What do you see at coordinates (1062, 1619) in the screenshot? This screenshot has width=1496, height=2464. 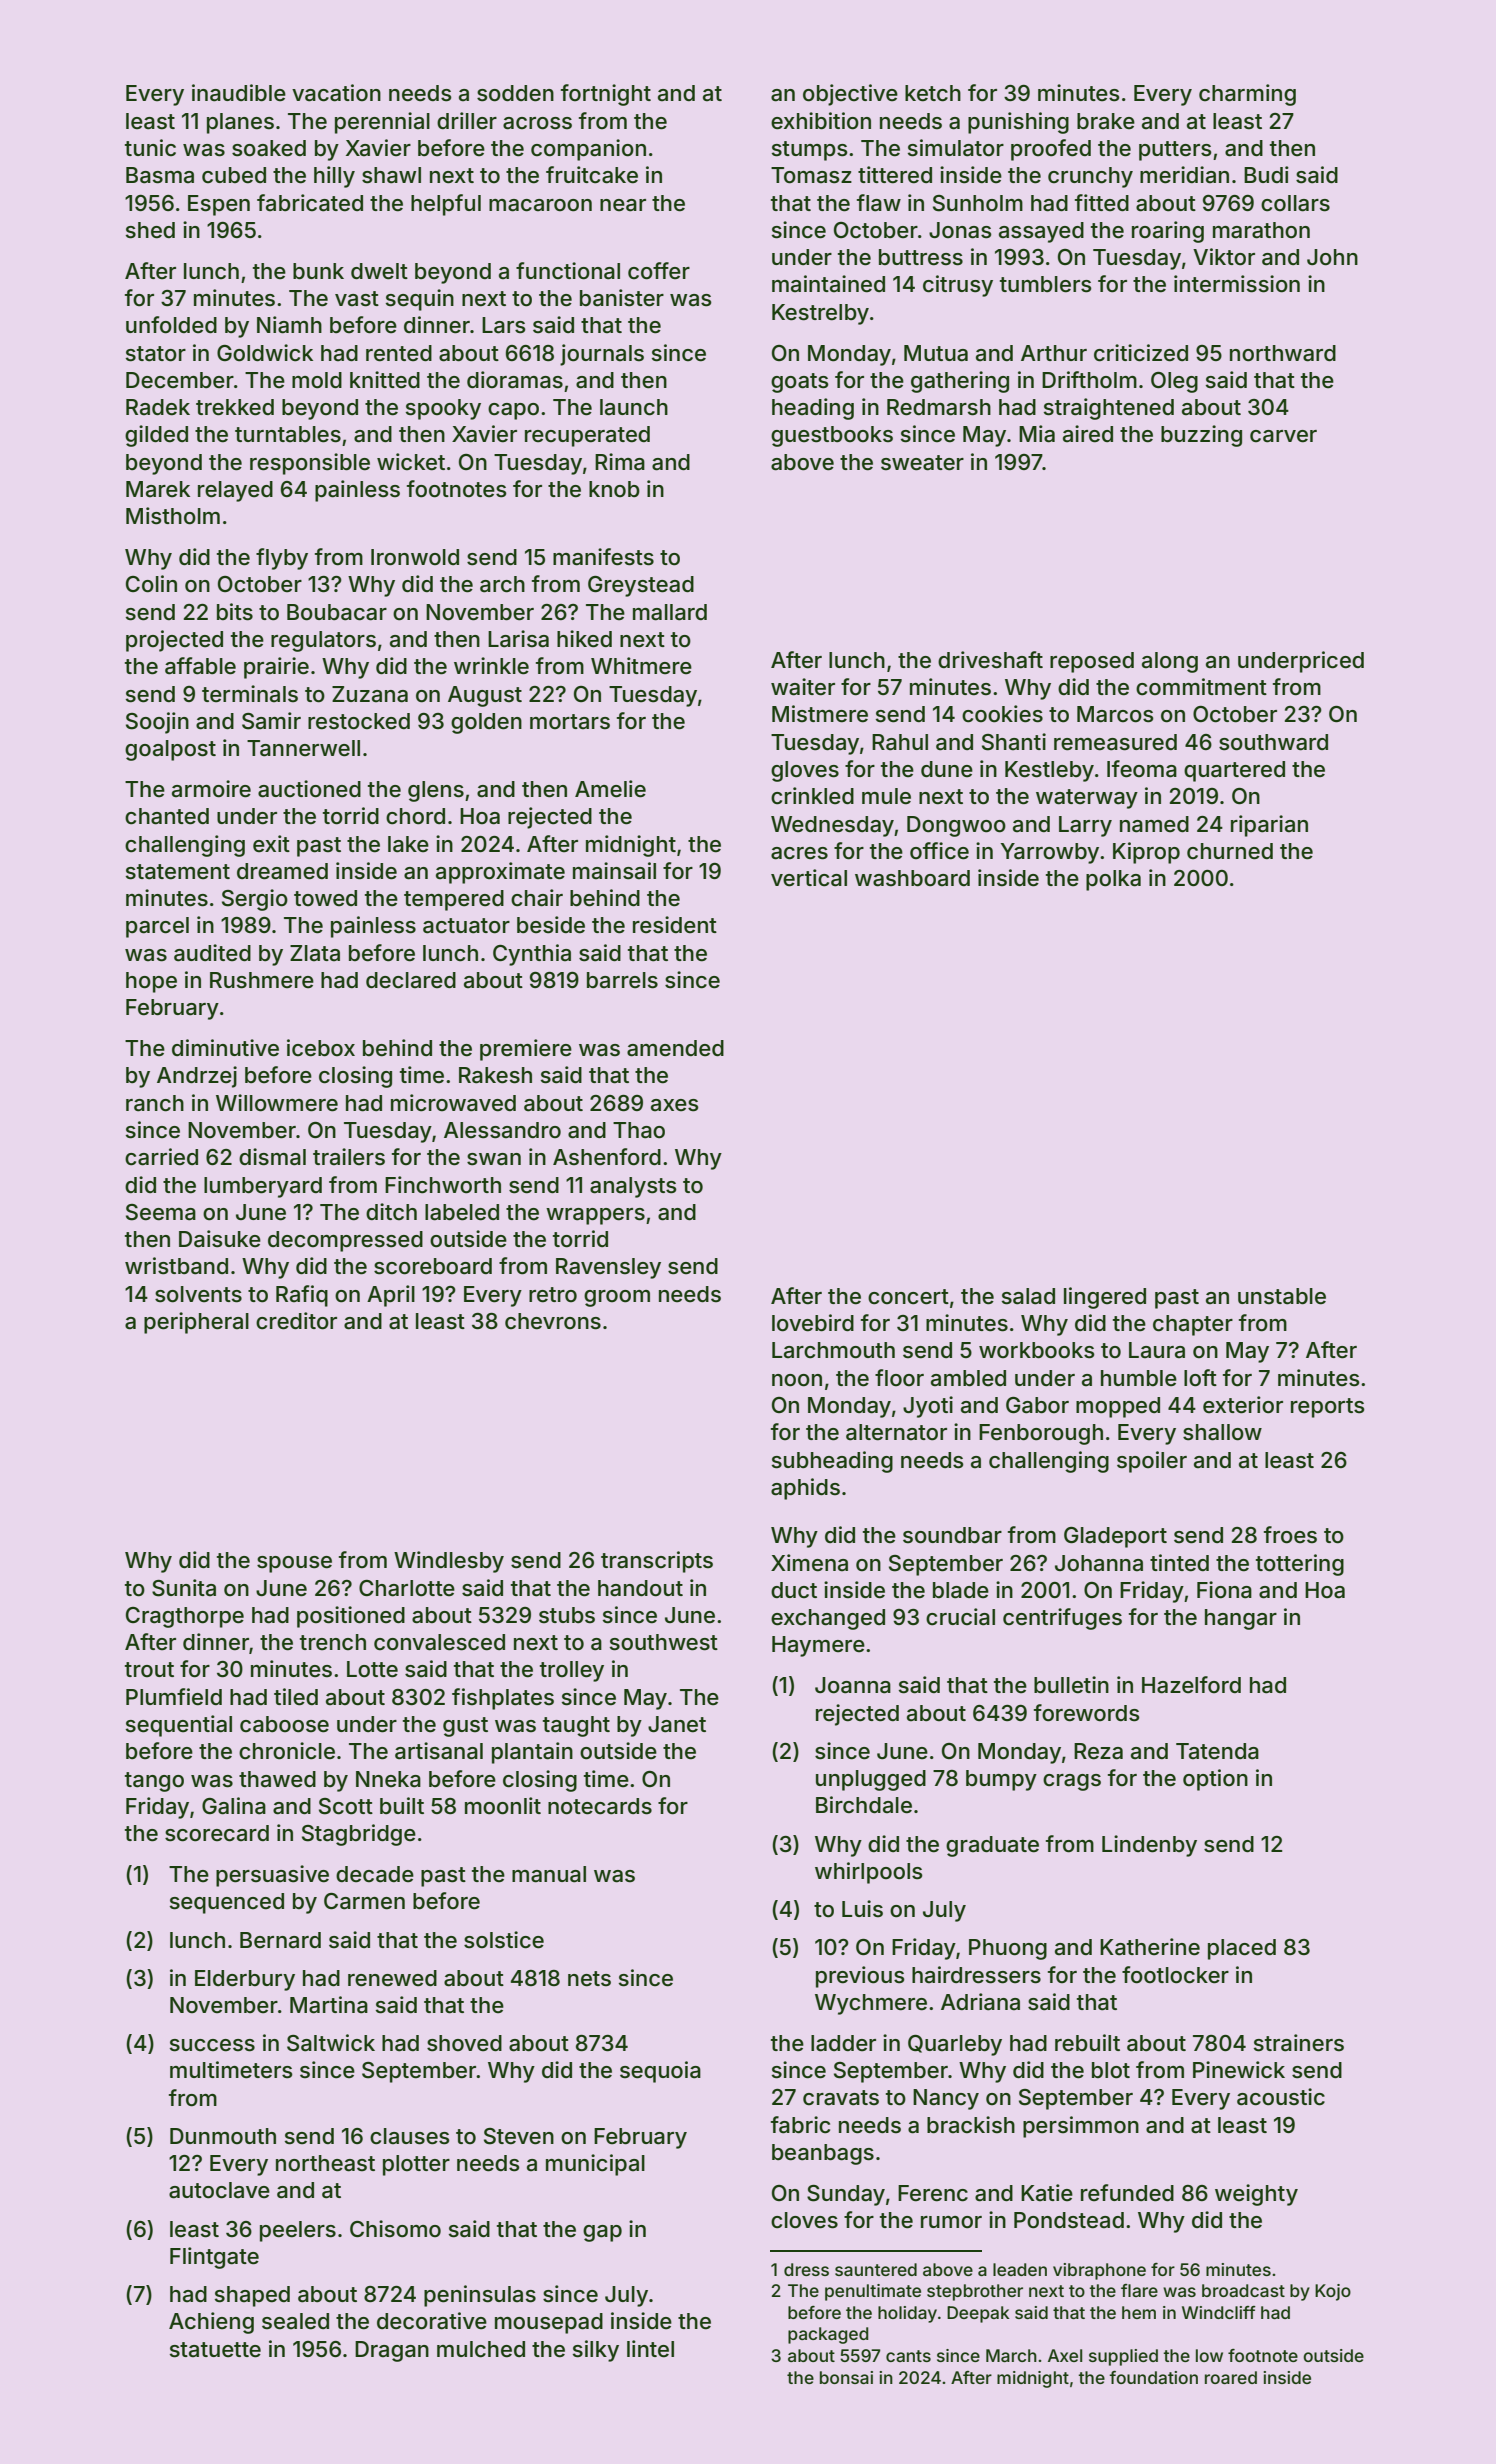 I see `centrifuges` at bounding box center [1062, 1619].
